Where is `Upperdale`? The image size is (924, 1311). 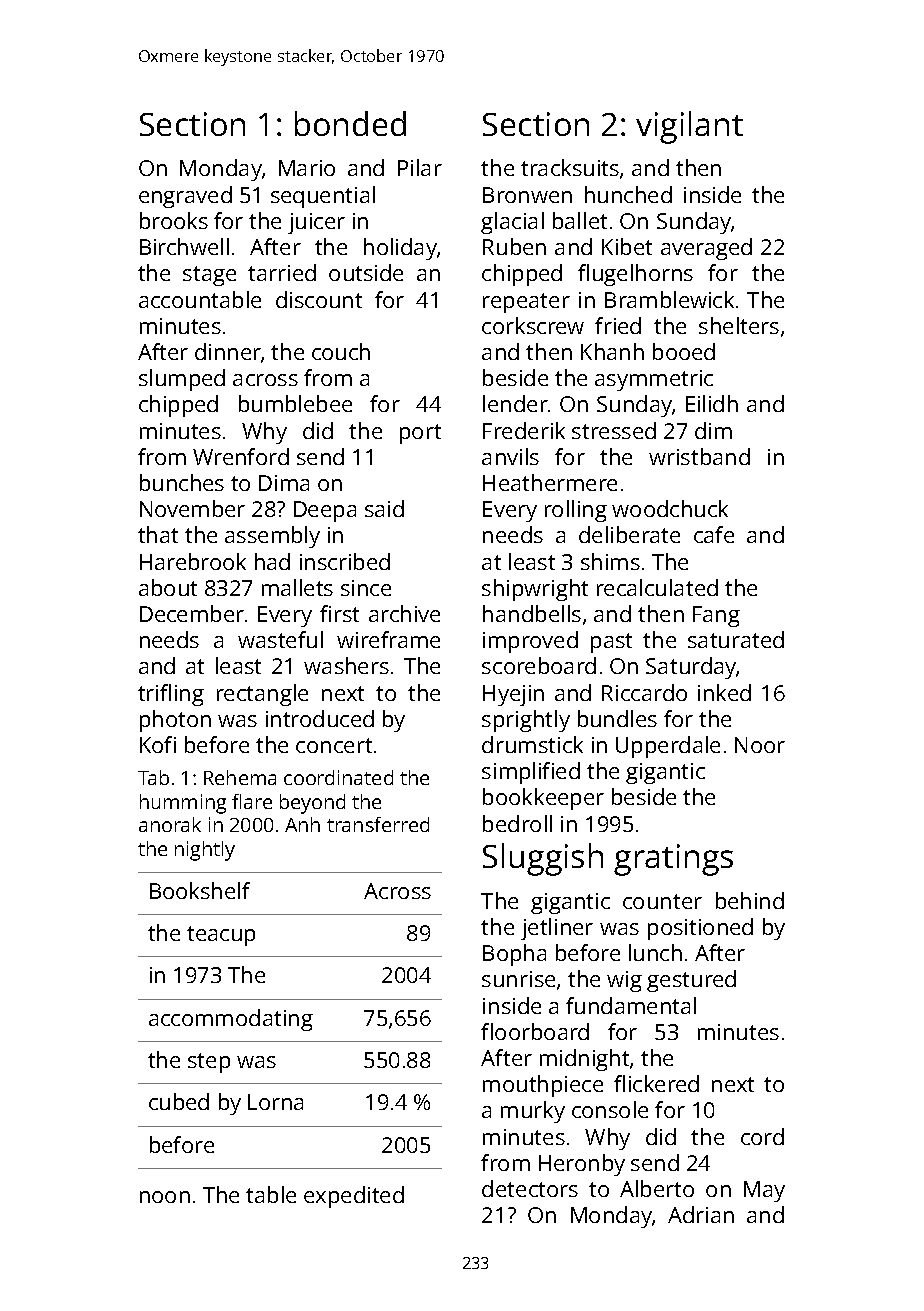 Upperdale is located at coordinates (668, 747).
